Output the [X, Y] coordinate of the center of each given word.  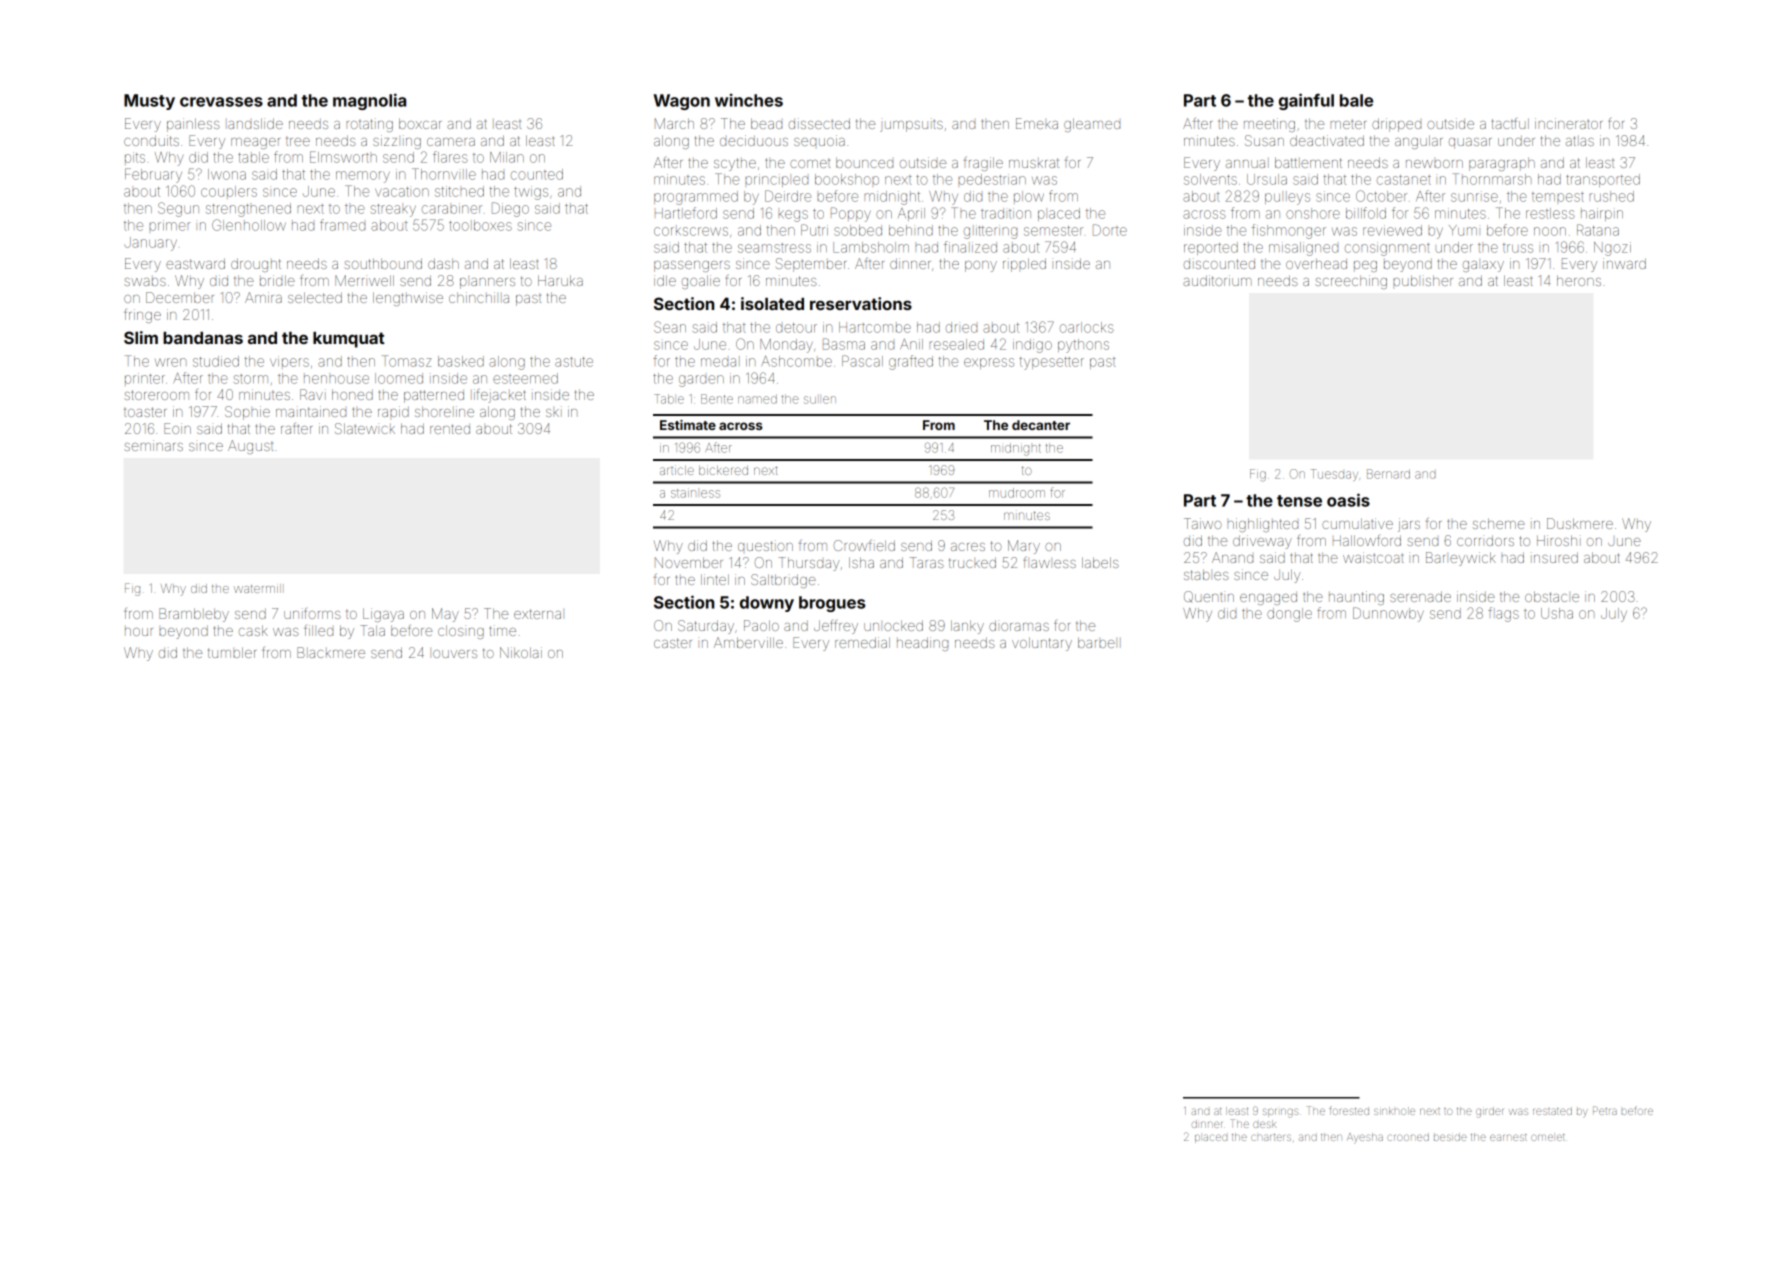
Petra [1605, 1110]
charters [1271, 1137]
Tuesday [1334, 475]
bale [1356, 100]
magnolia [369, 101]
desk [1264, 1124]
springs [1281, 1113]
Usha [1557, 613]
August [250, 447]
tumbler [232, 652]
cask [253, 630]
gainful [1306, 101]
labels [1100, 562]
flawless [1050, 562]
